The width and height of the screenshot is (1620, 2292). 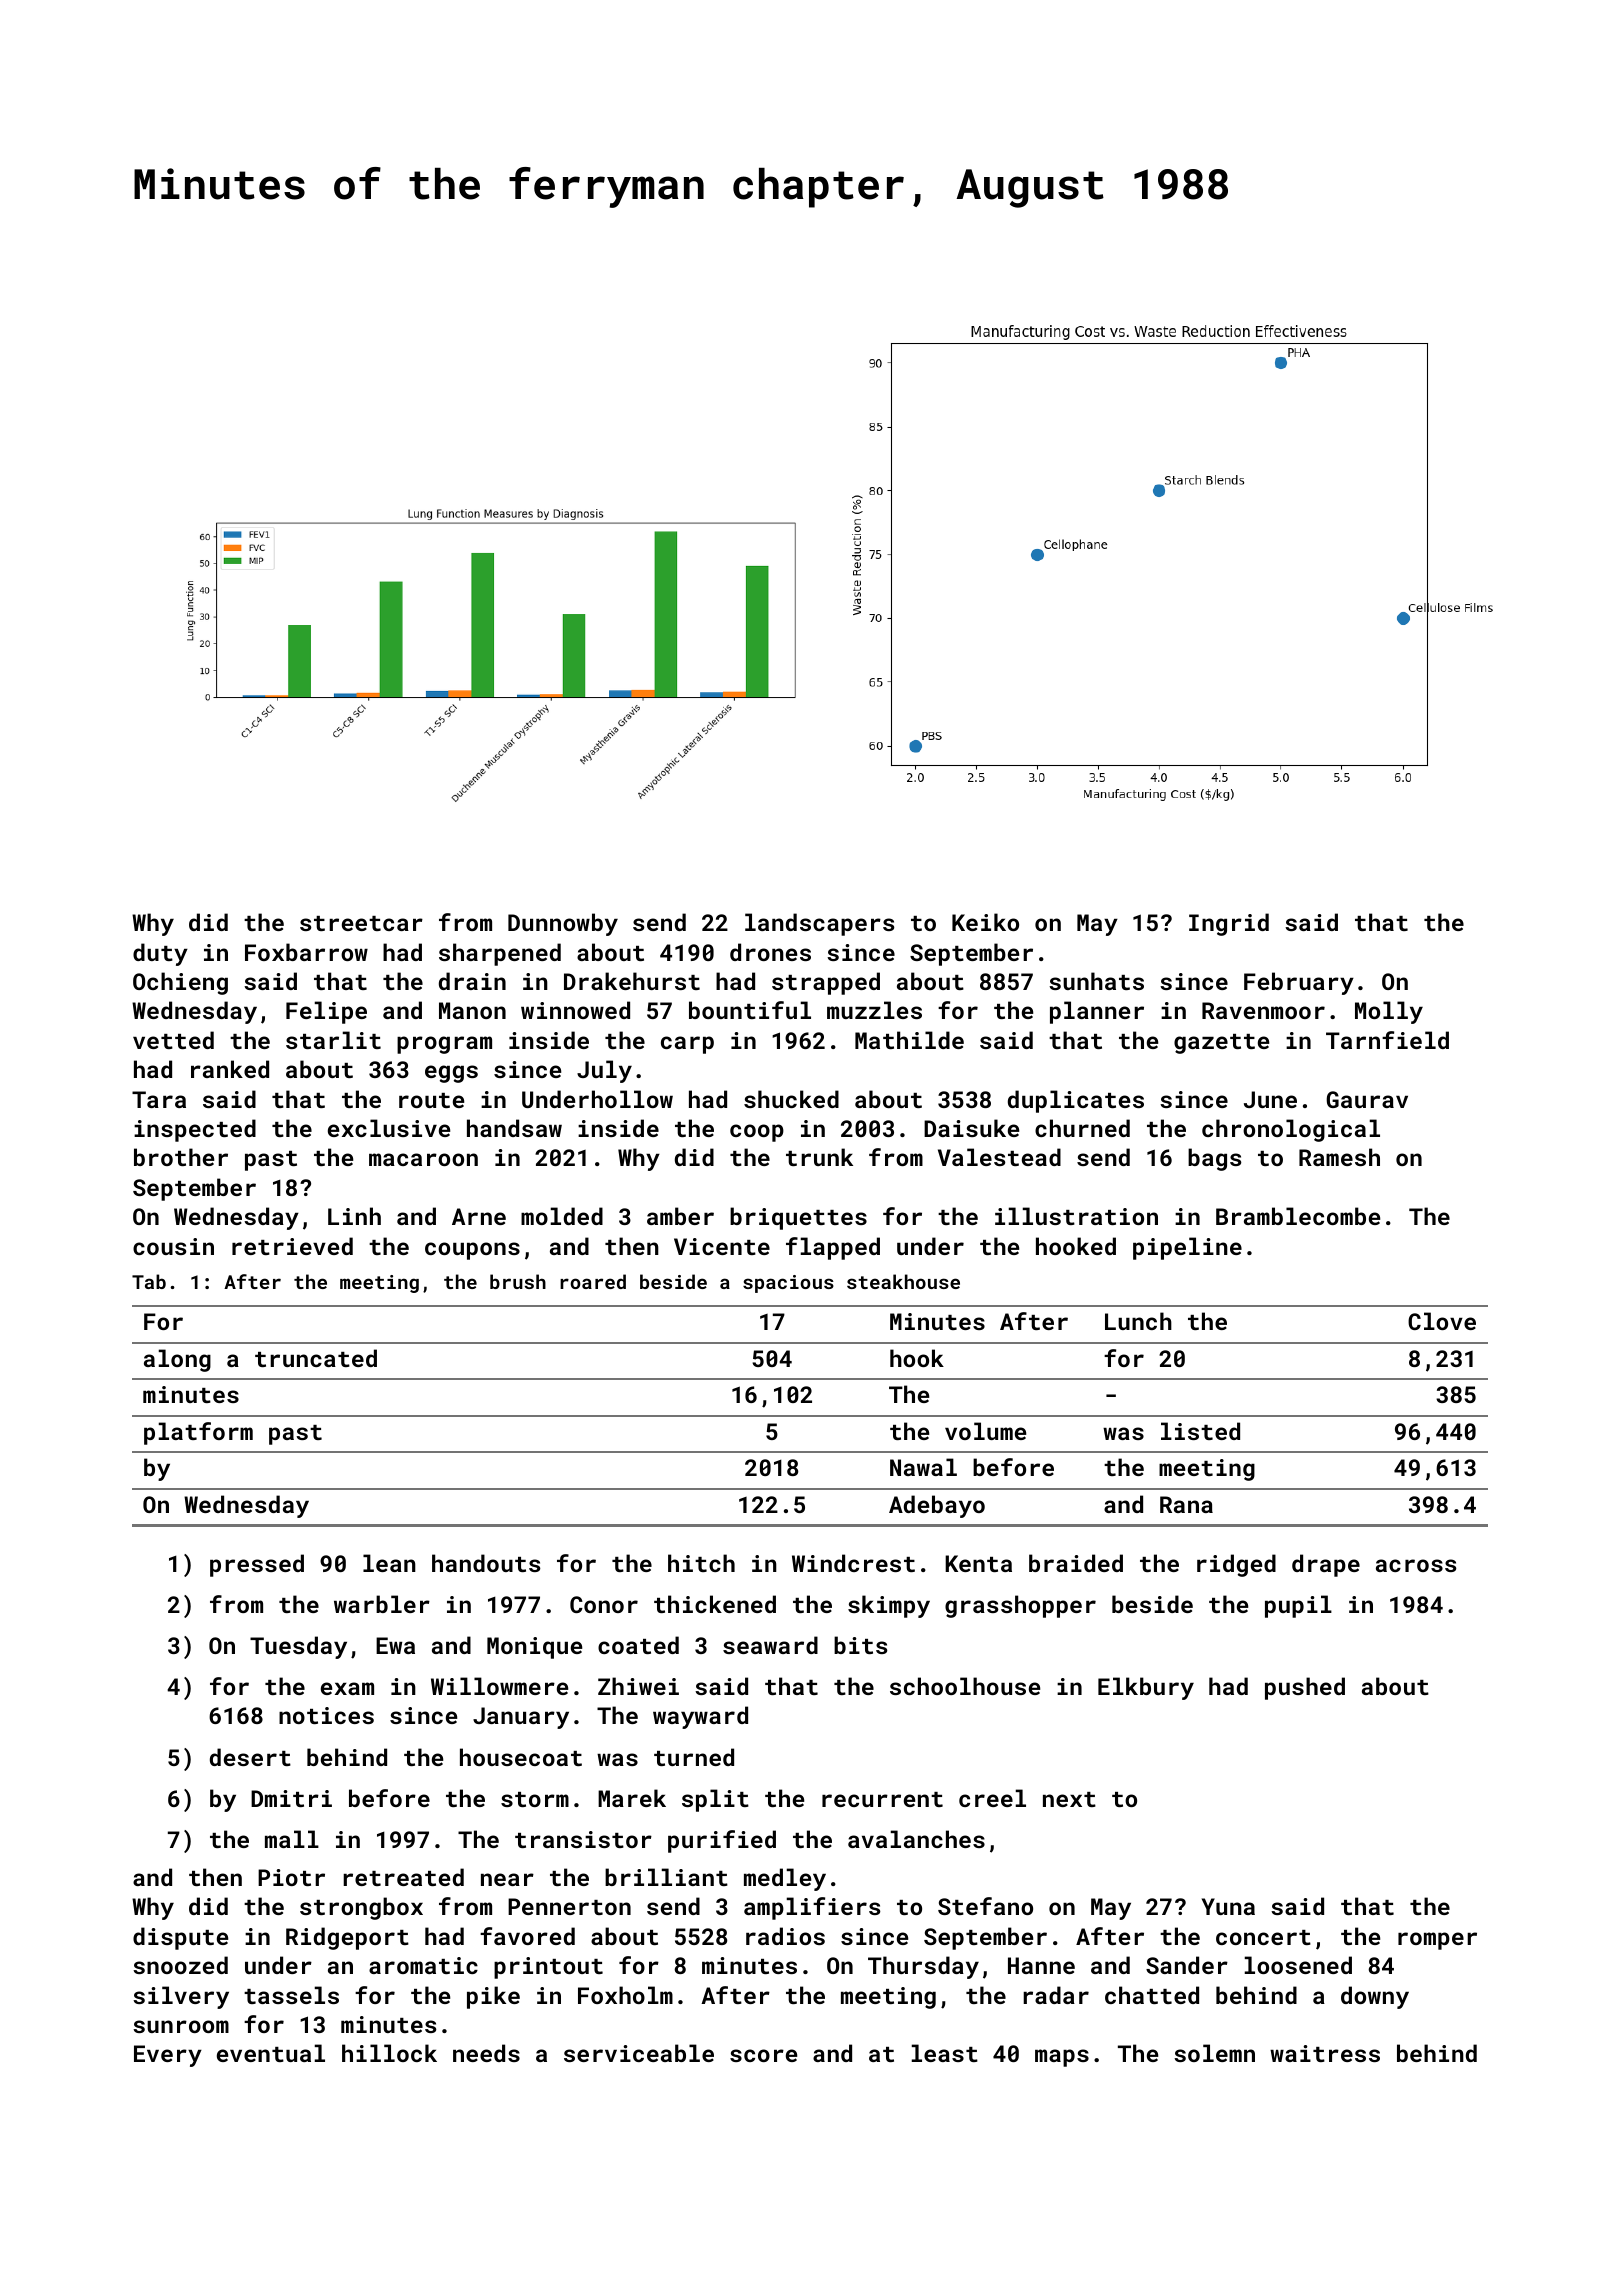 What do you see at coordinates (785, 1936) in the screenshot?
I see `radios` at bounding box center [785, 1936].
